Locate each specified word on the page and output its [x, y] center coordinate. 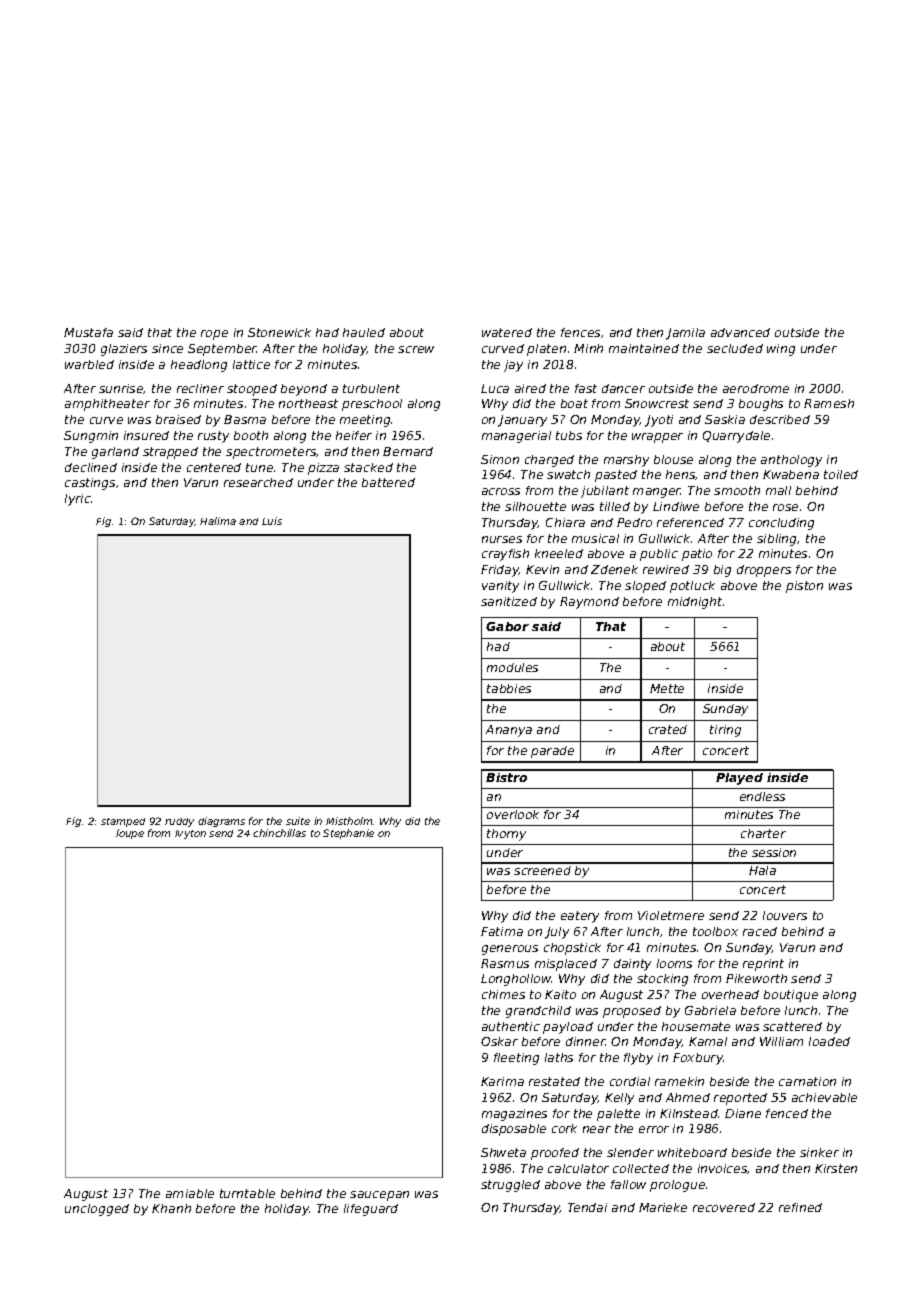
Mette [667, 688]
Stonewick [279, 332]
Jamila [685, 334]
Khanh [171, 1208]
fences [580, 332]
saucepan [379, 1196]
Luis [272, 521]
